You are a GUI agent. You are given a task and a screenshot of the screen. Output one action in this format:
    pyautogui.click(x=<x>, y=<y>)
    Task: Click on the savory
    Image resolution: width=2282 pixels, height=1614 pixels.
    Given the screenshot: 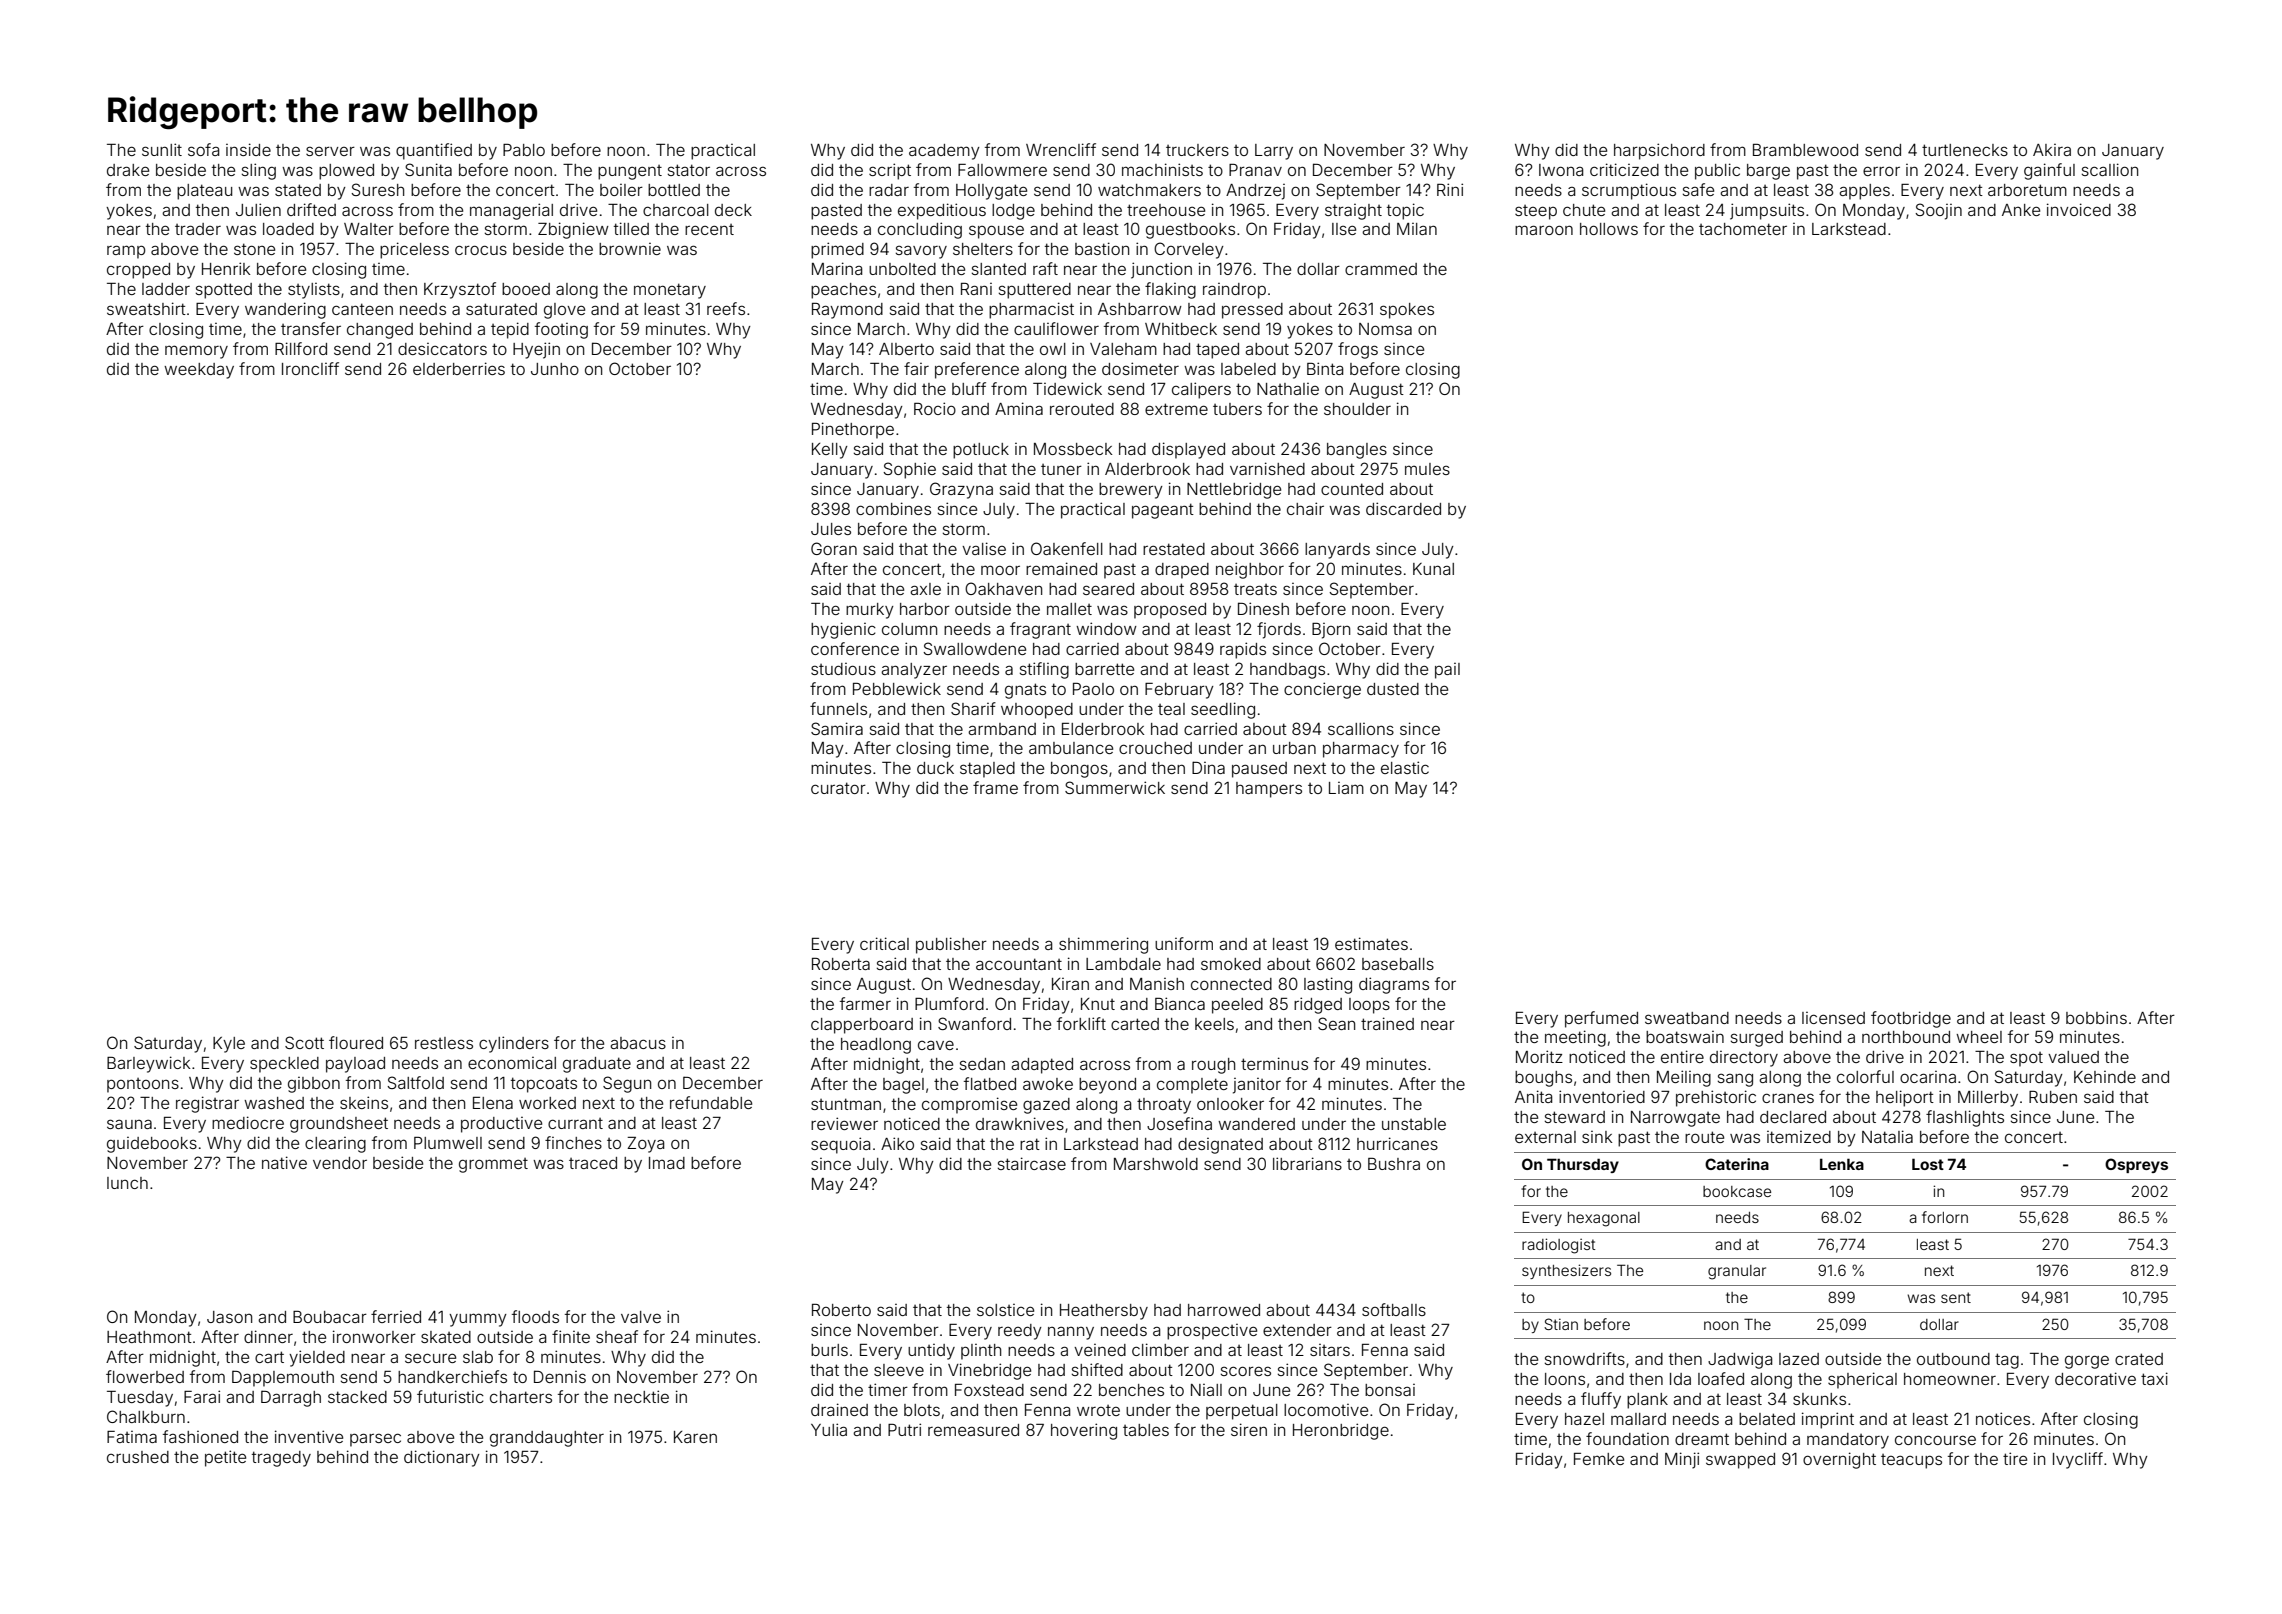 What is the action you would take?
    pyautogui.click(x=921, y=252)
